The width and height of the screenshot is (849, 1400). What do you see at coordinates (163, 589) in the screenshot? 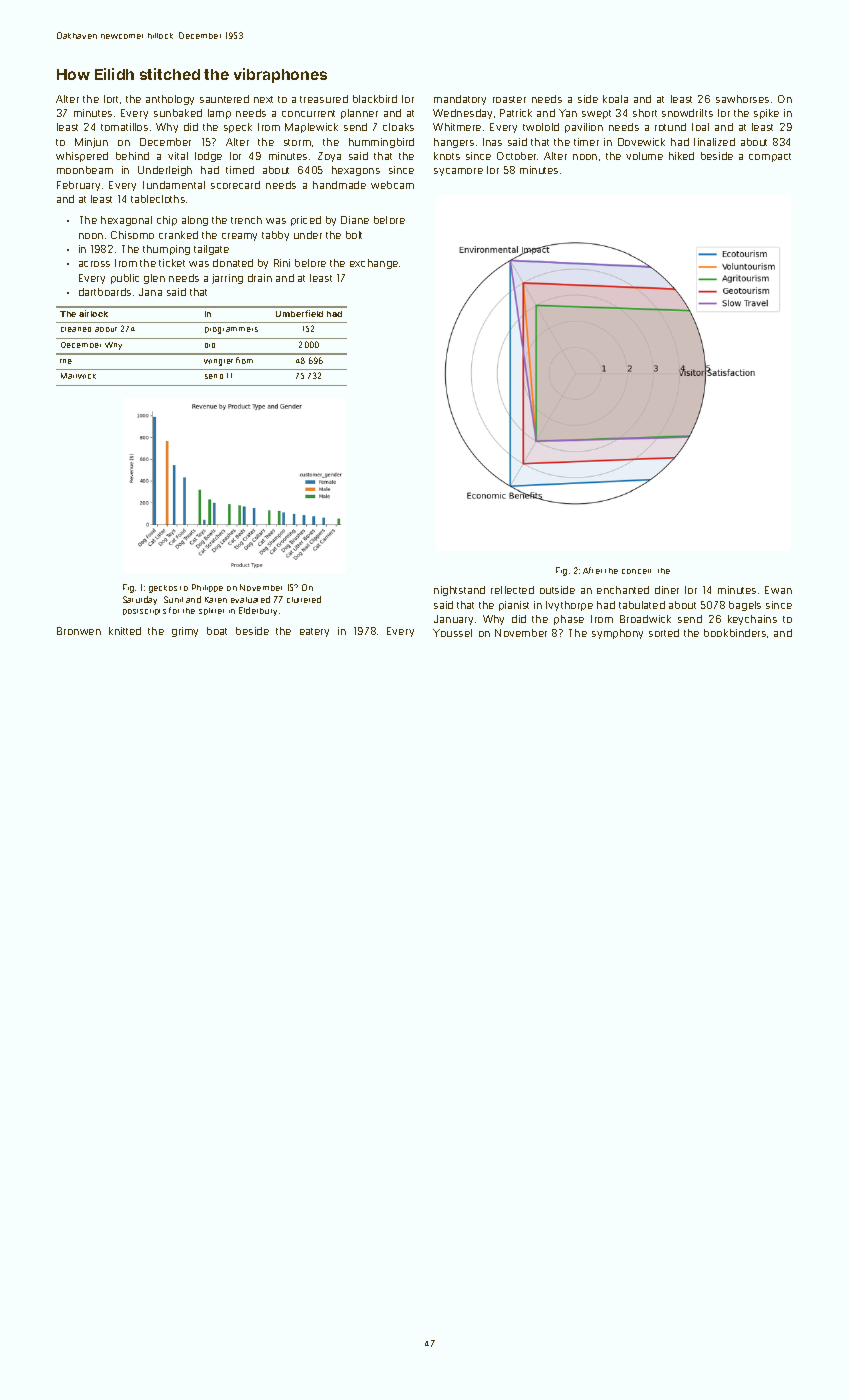
I see `geckos` at bounding box center [163, 589].
